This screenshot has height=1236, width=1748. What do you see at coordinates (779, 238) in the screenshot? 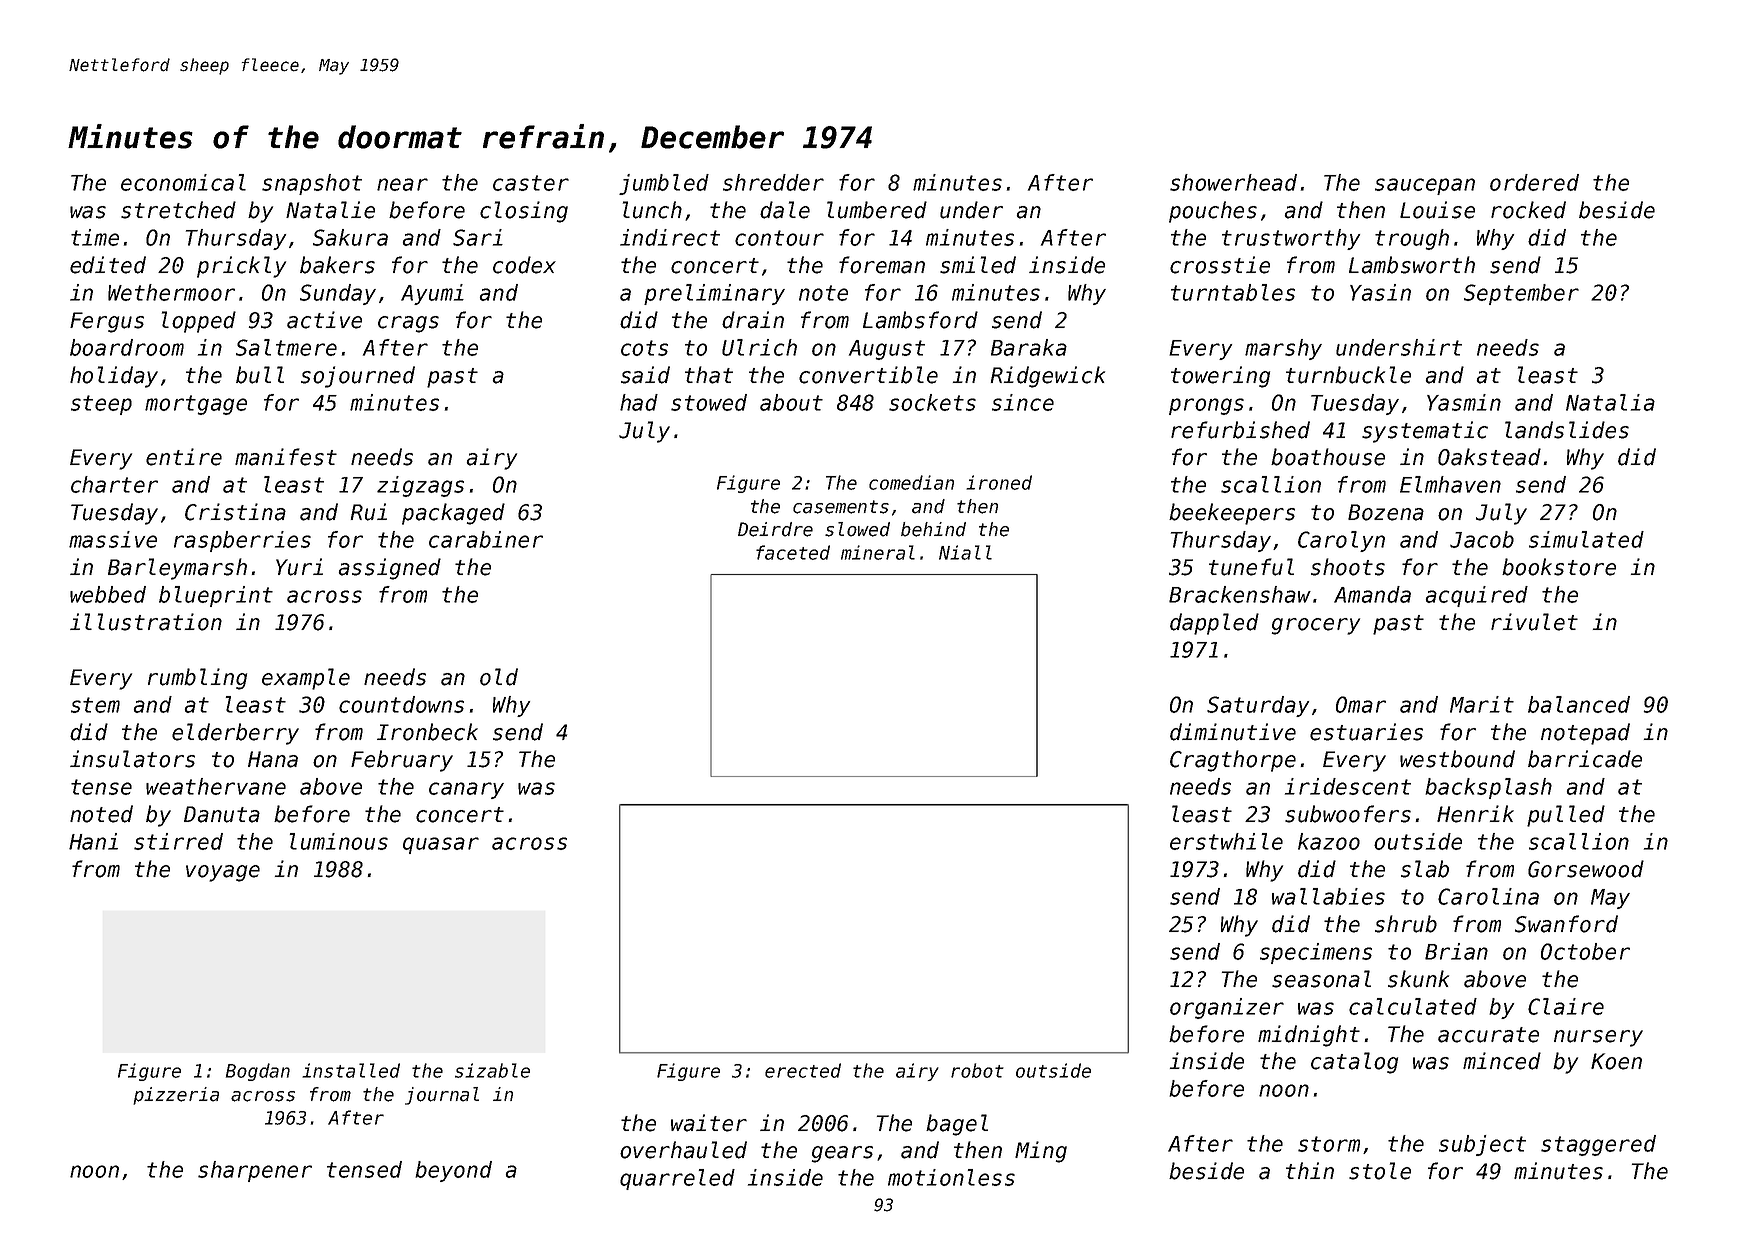
I see `contour` at bounding box center [779, 238].
